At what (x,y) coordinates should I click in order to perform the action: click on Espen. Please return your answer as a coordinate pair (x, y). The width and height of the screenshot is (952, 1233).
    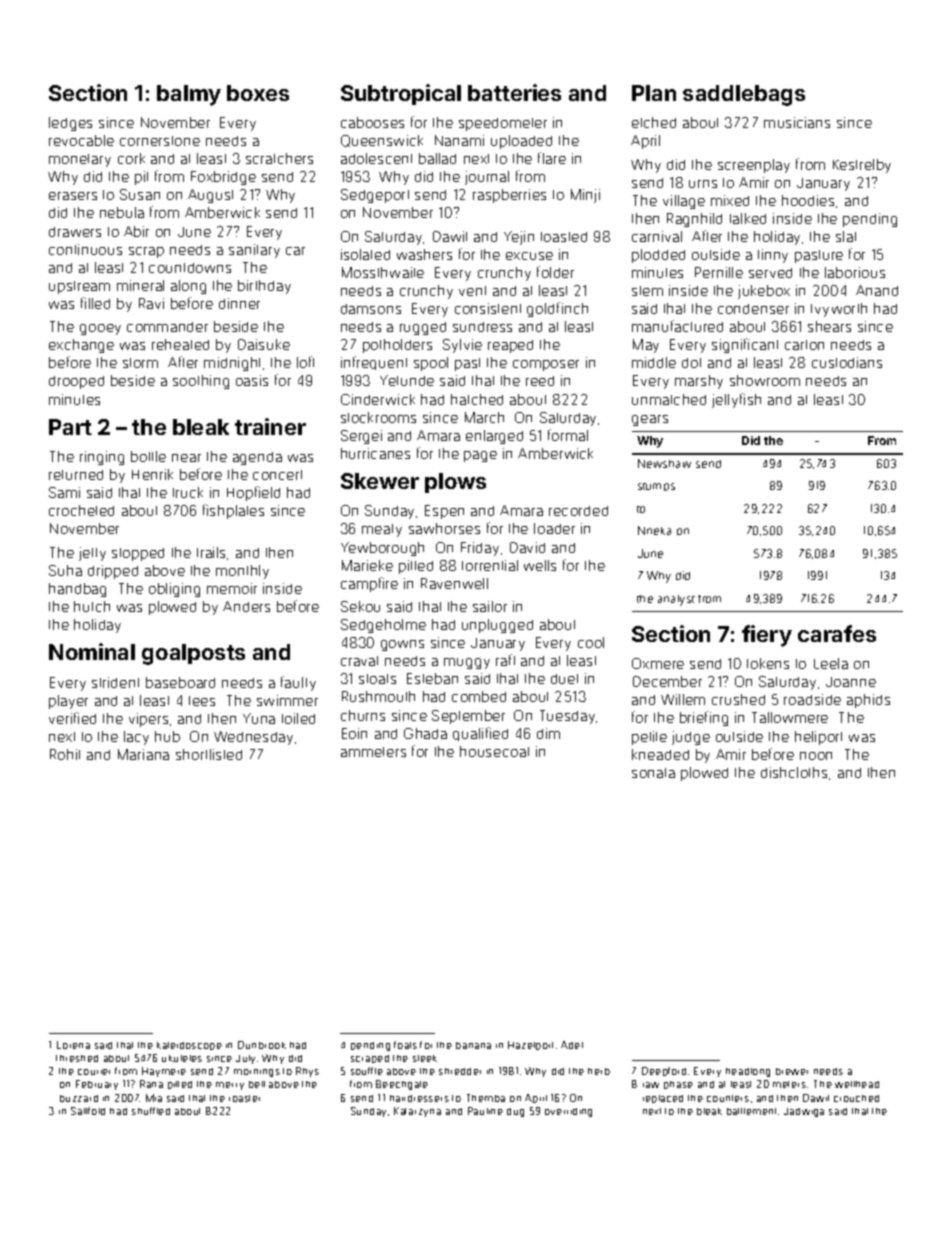
    Looking at the image, I should click on (444, 512).
